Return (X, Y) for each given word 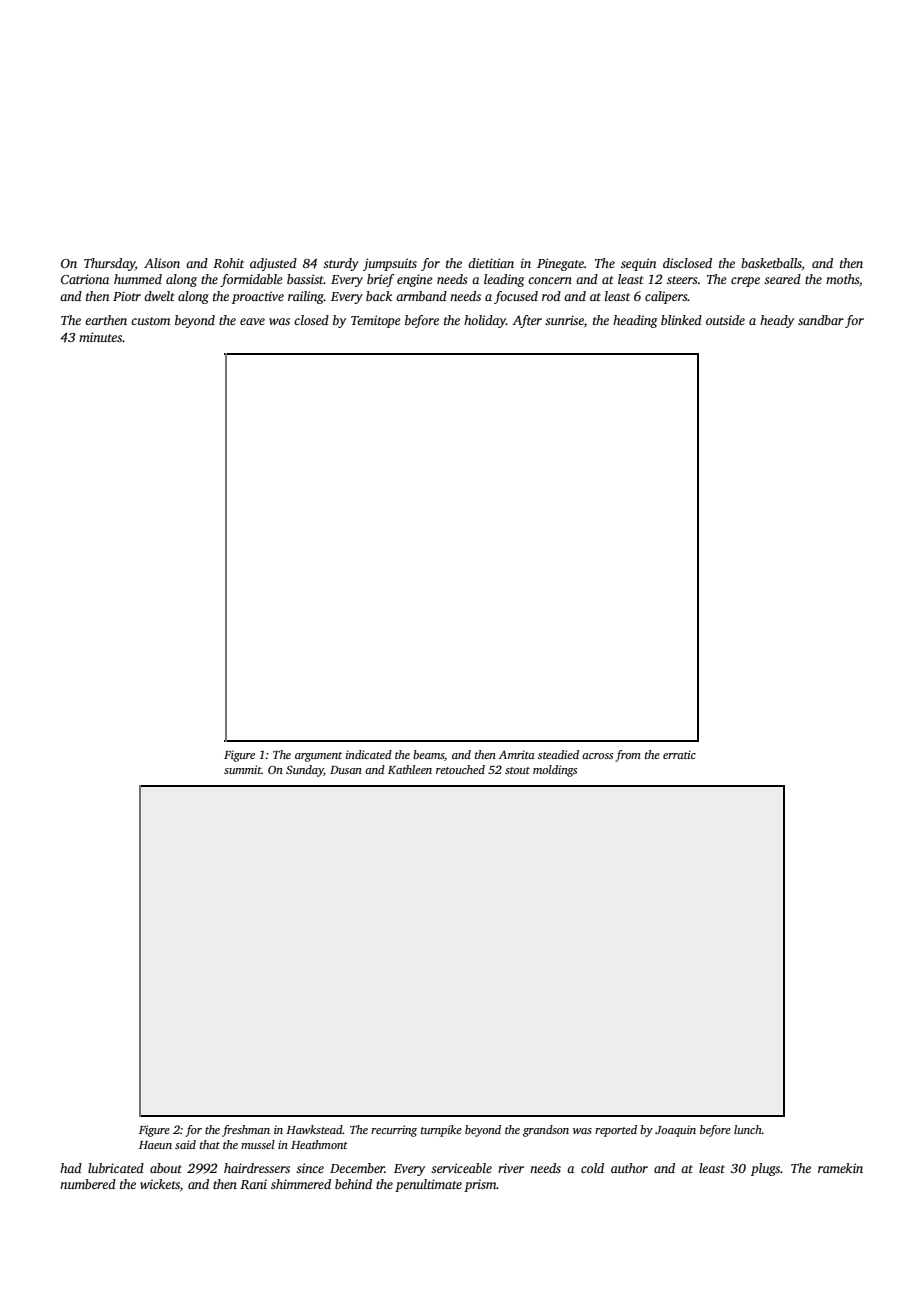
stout (517, 770)
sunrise (564, 320)
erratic (679, 754)
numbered (88, 1184)
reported (616, 1131)
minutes (100, 337)
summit (242, 769)
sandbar (821, 320)
